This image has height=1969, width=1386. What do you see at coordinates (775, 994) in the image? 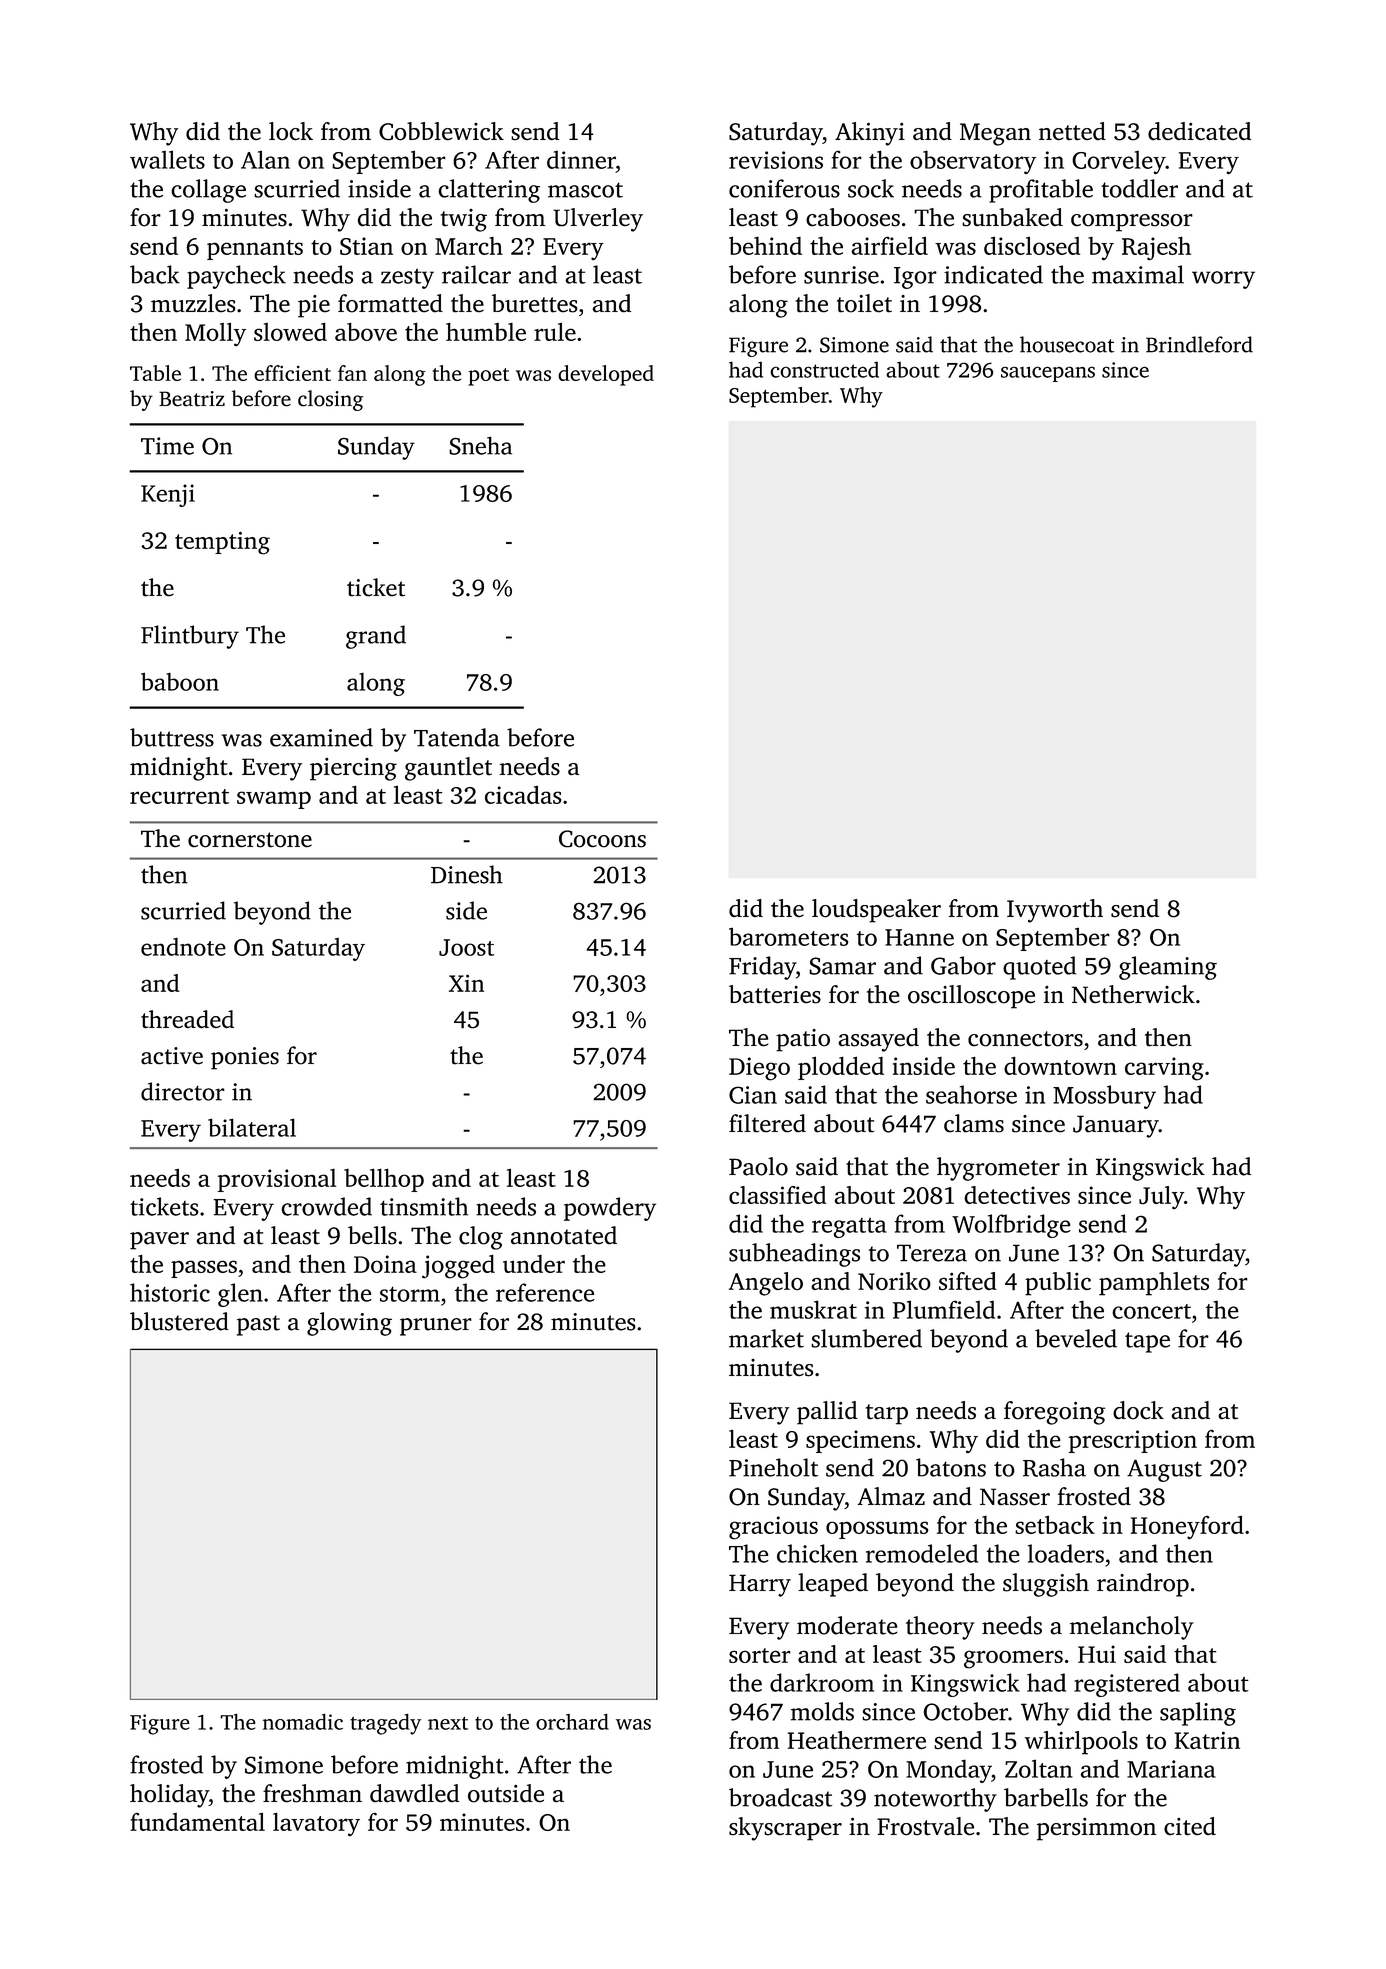
I see `batteries` at bounding box center [775, 994].
